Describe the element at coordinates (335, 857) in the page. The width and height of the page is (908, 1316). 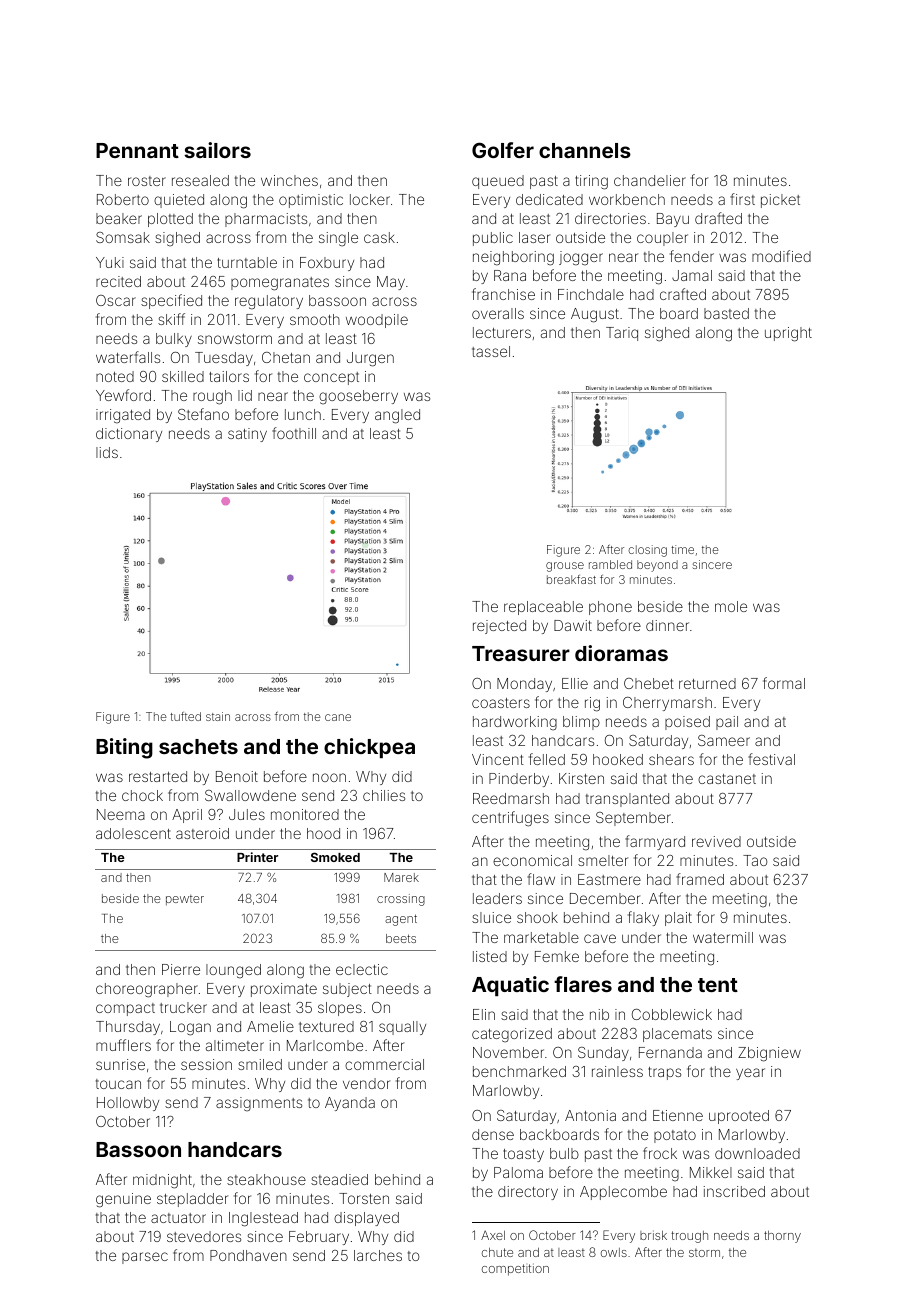
I see `Smoked` at that location.
